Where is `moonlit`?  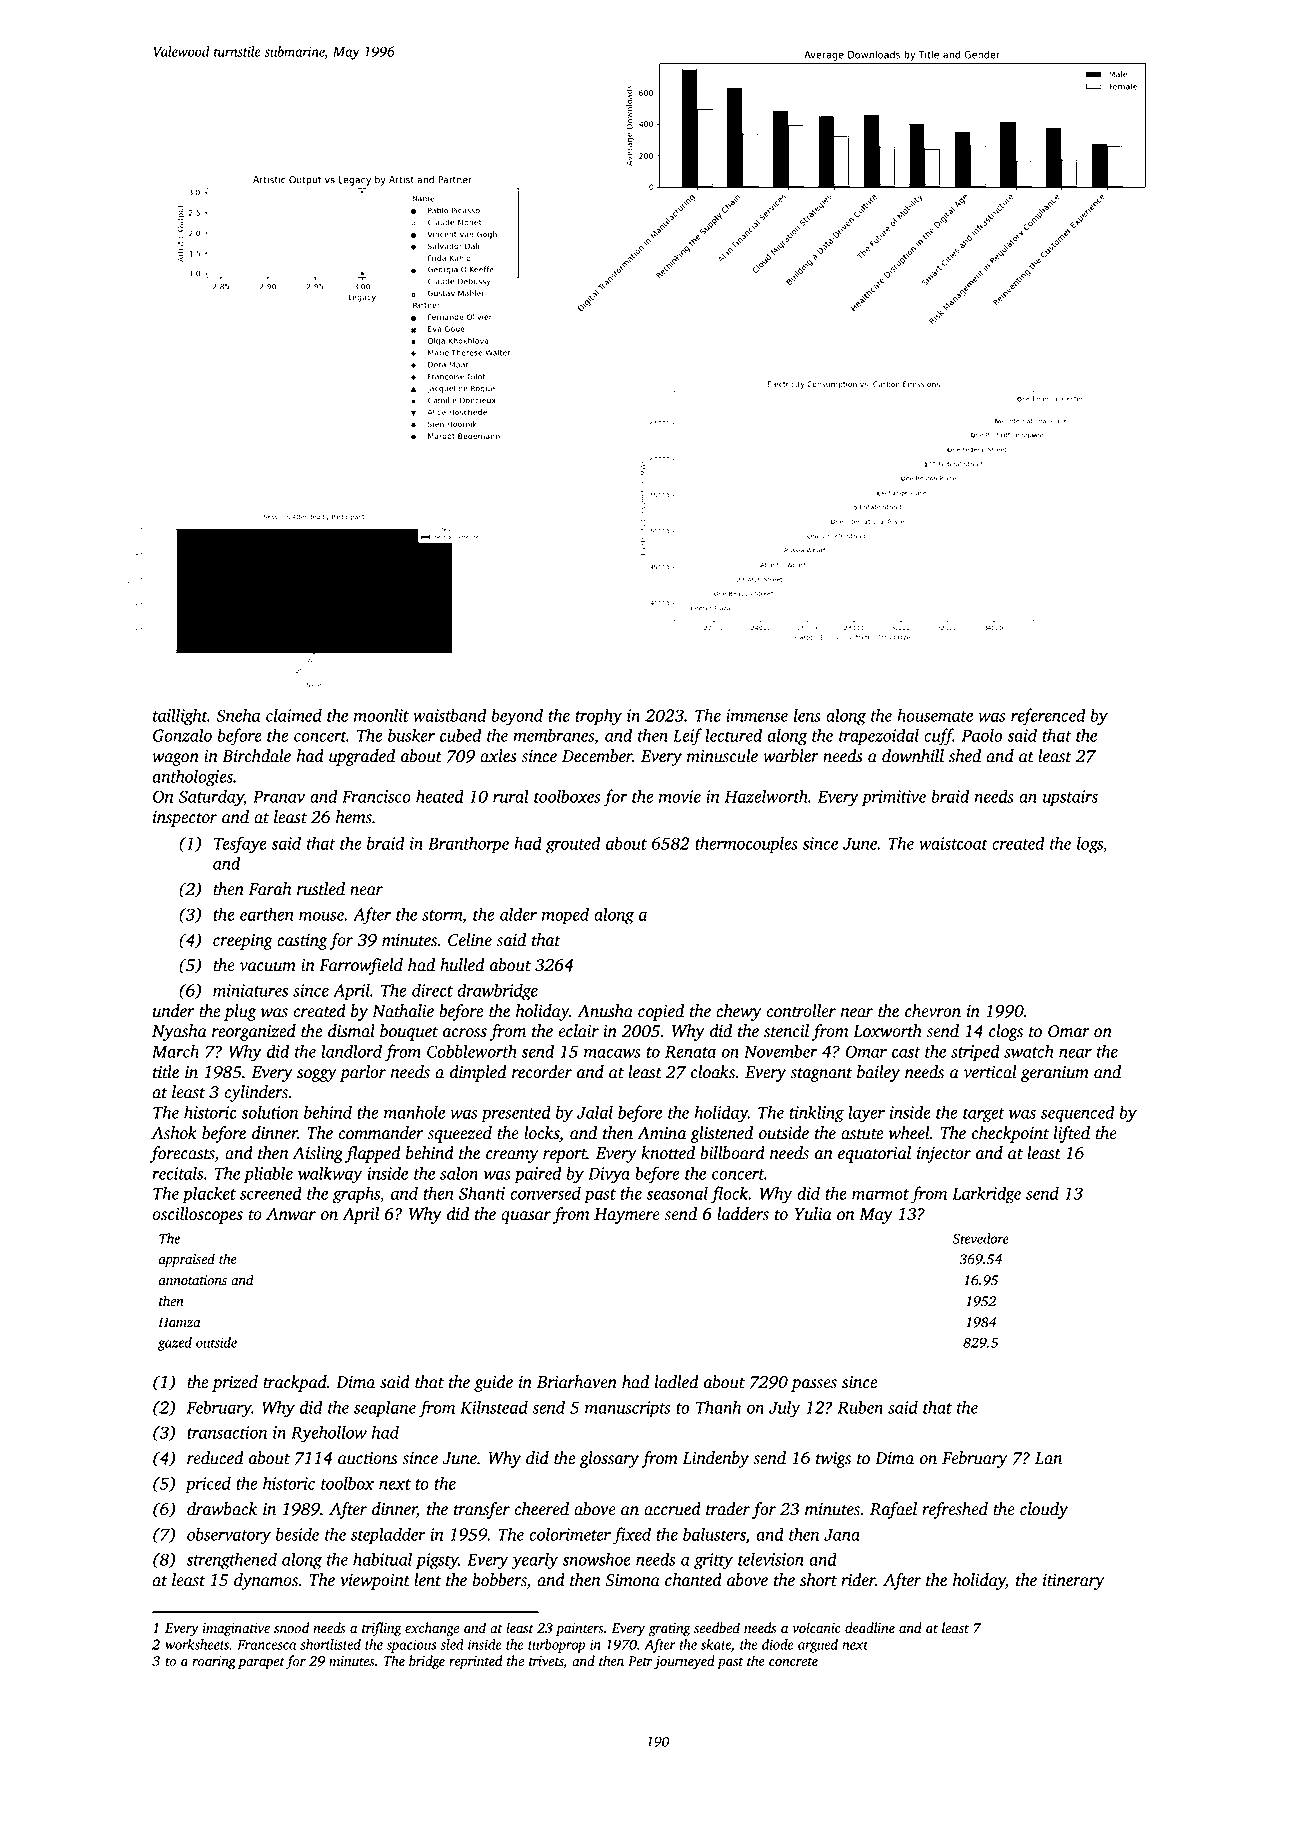 moonlit is located at coordinates (381, 715).
